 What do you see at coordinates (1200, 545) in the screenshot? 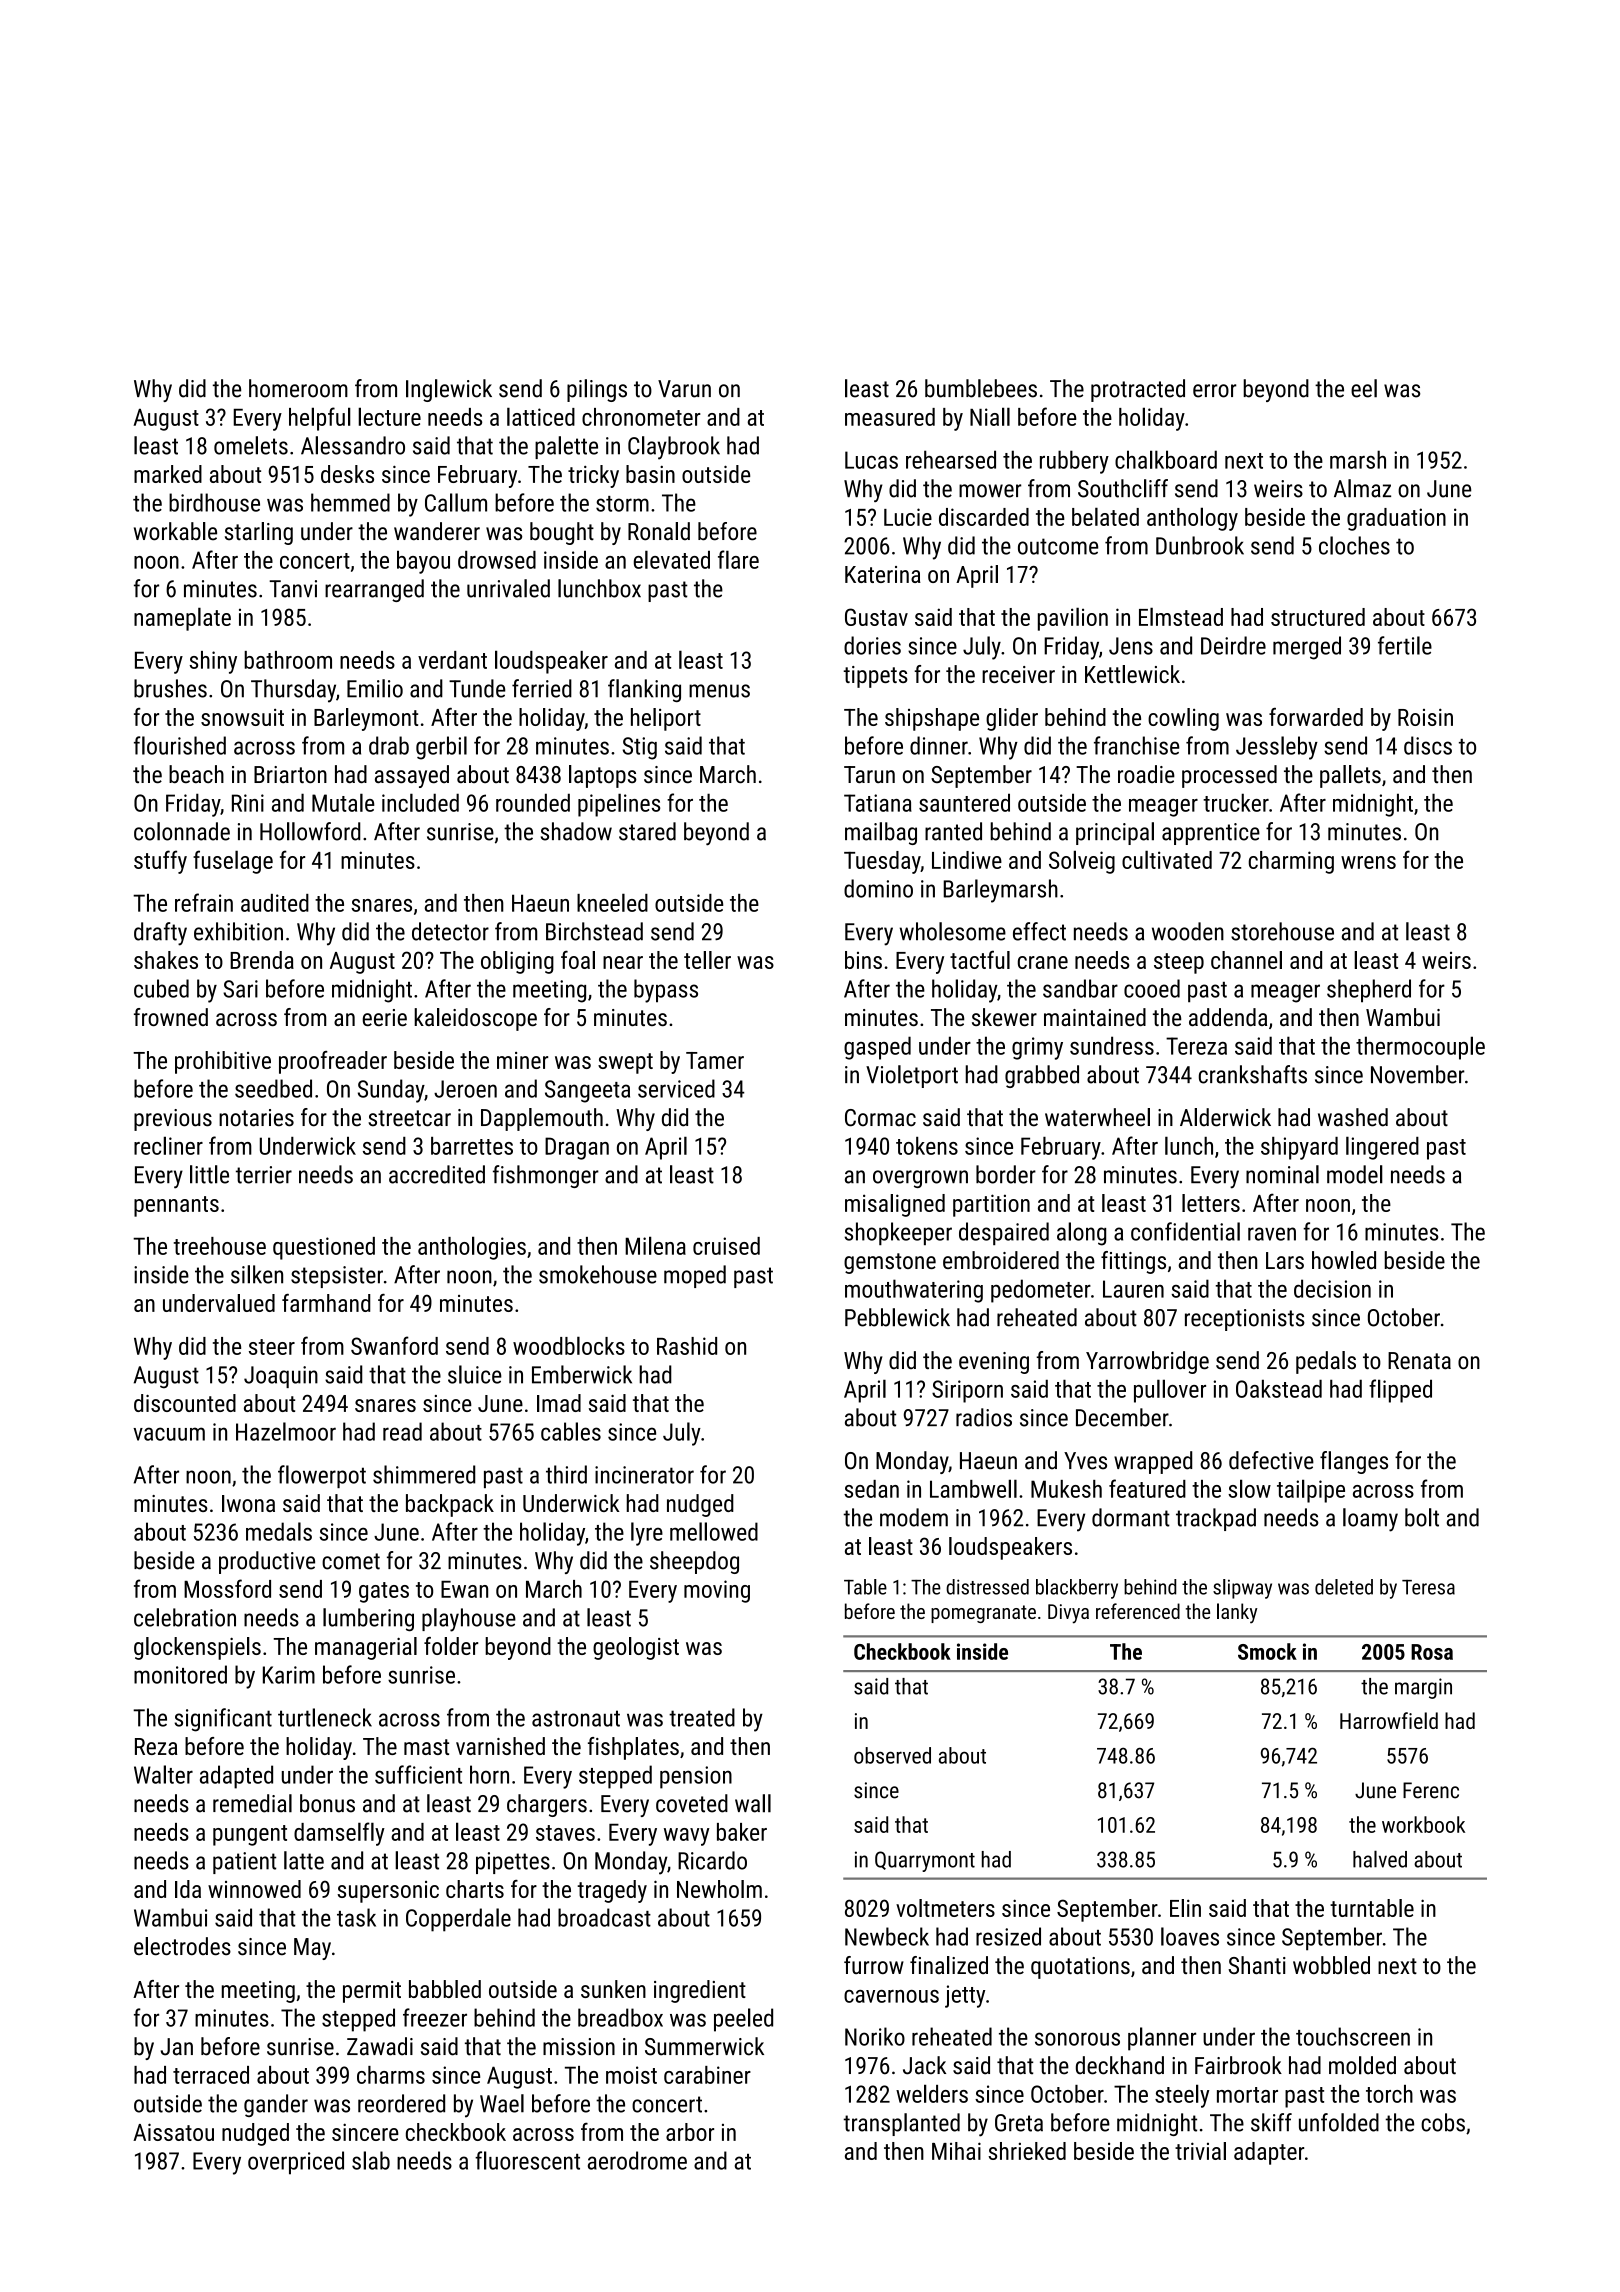
I see `Dunbrook` at bounding box center [1200, 545].
